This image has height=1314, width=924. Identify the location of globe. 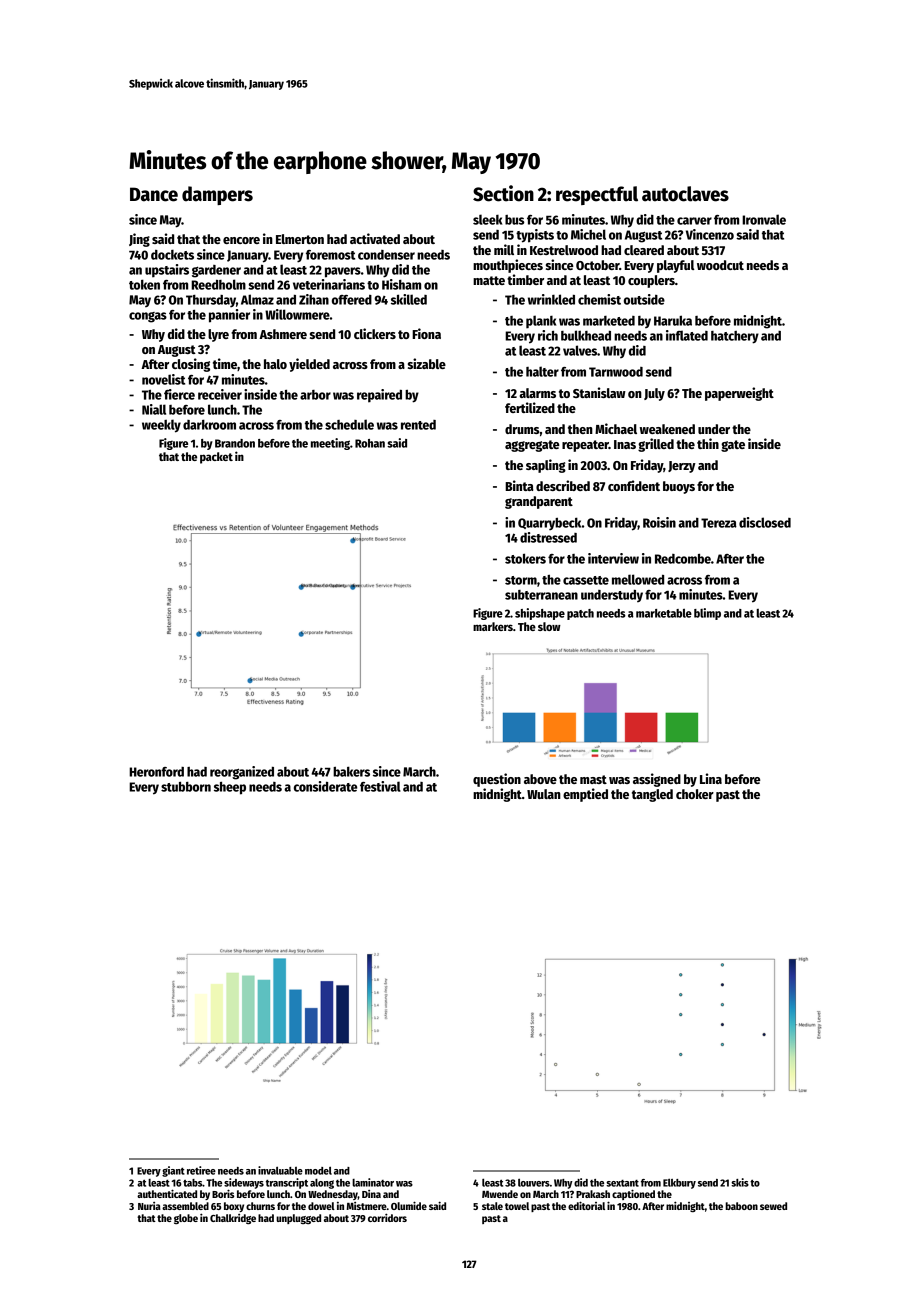
(186, 1219).
